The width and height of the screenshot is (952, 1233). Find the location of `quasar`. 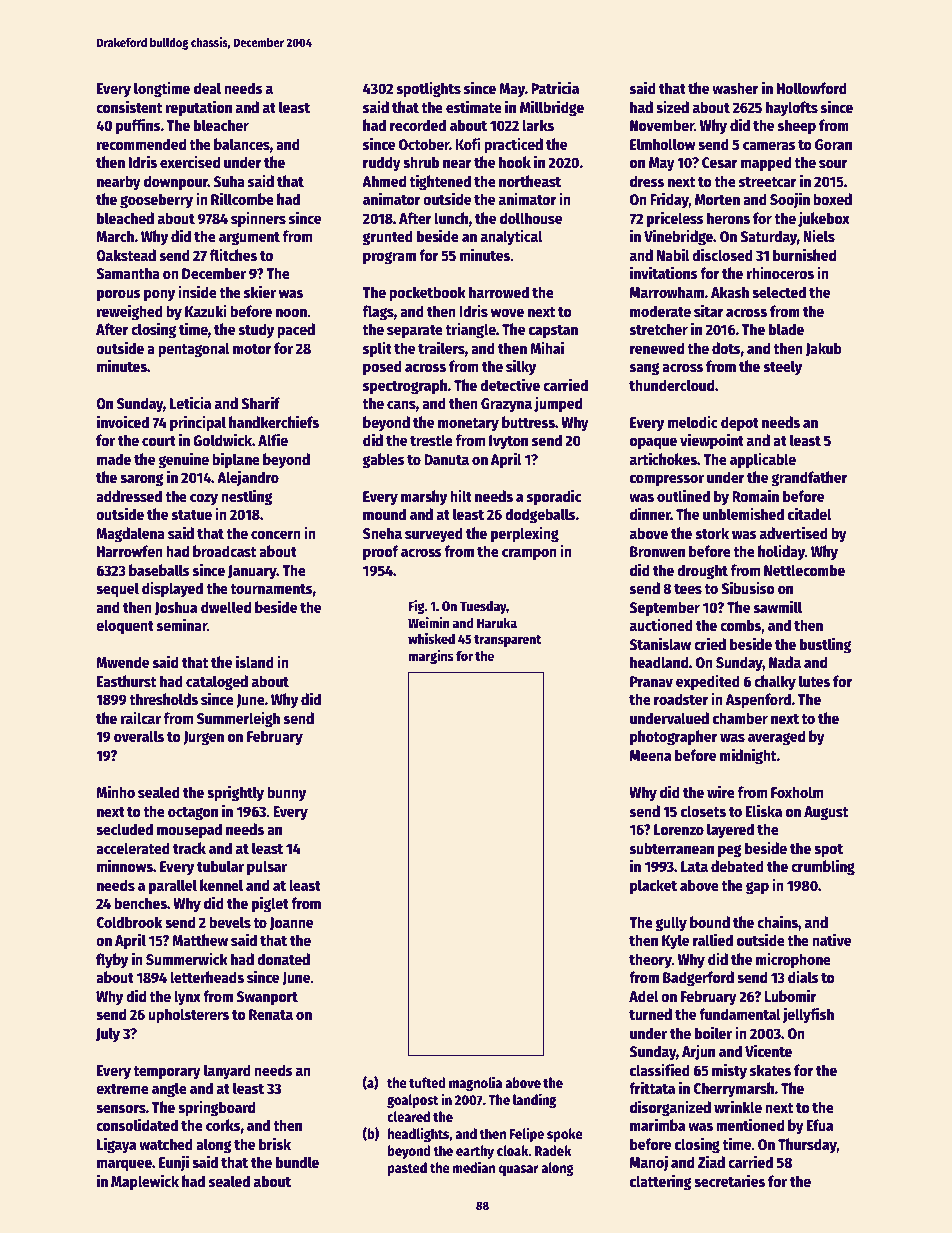

quasar is located at coordinates (519, 1170).
